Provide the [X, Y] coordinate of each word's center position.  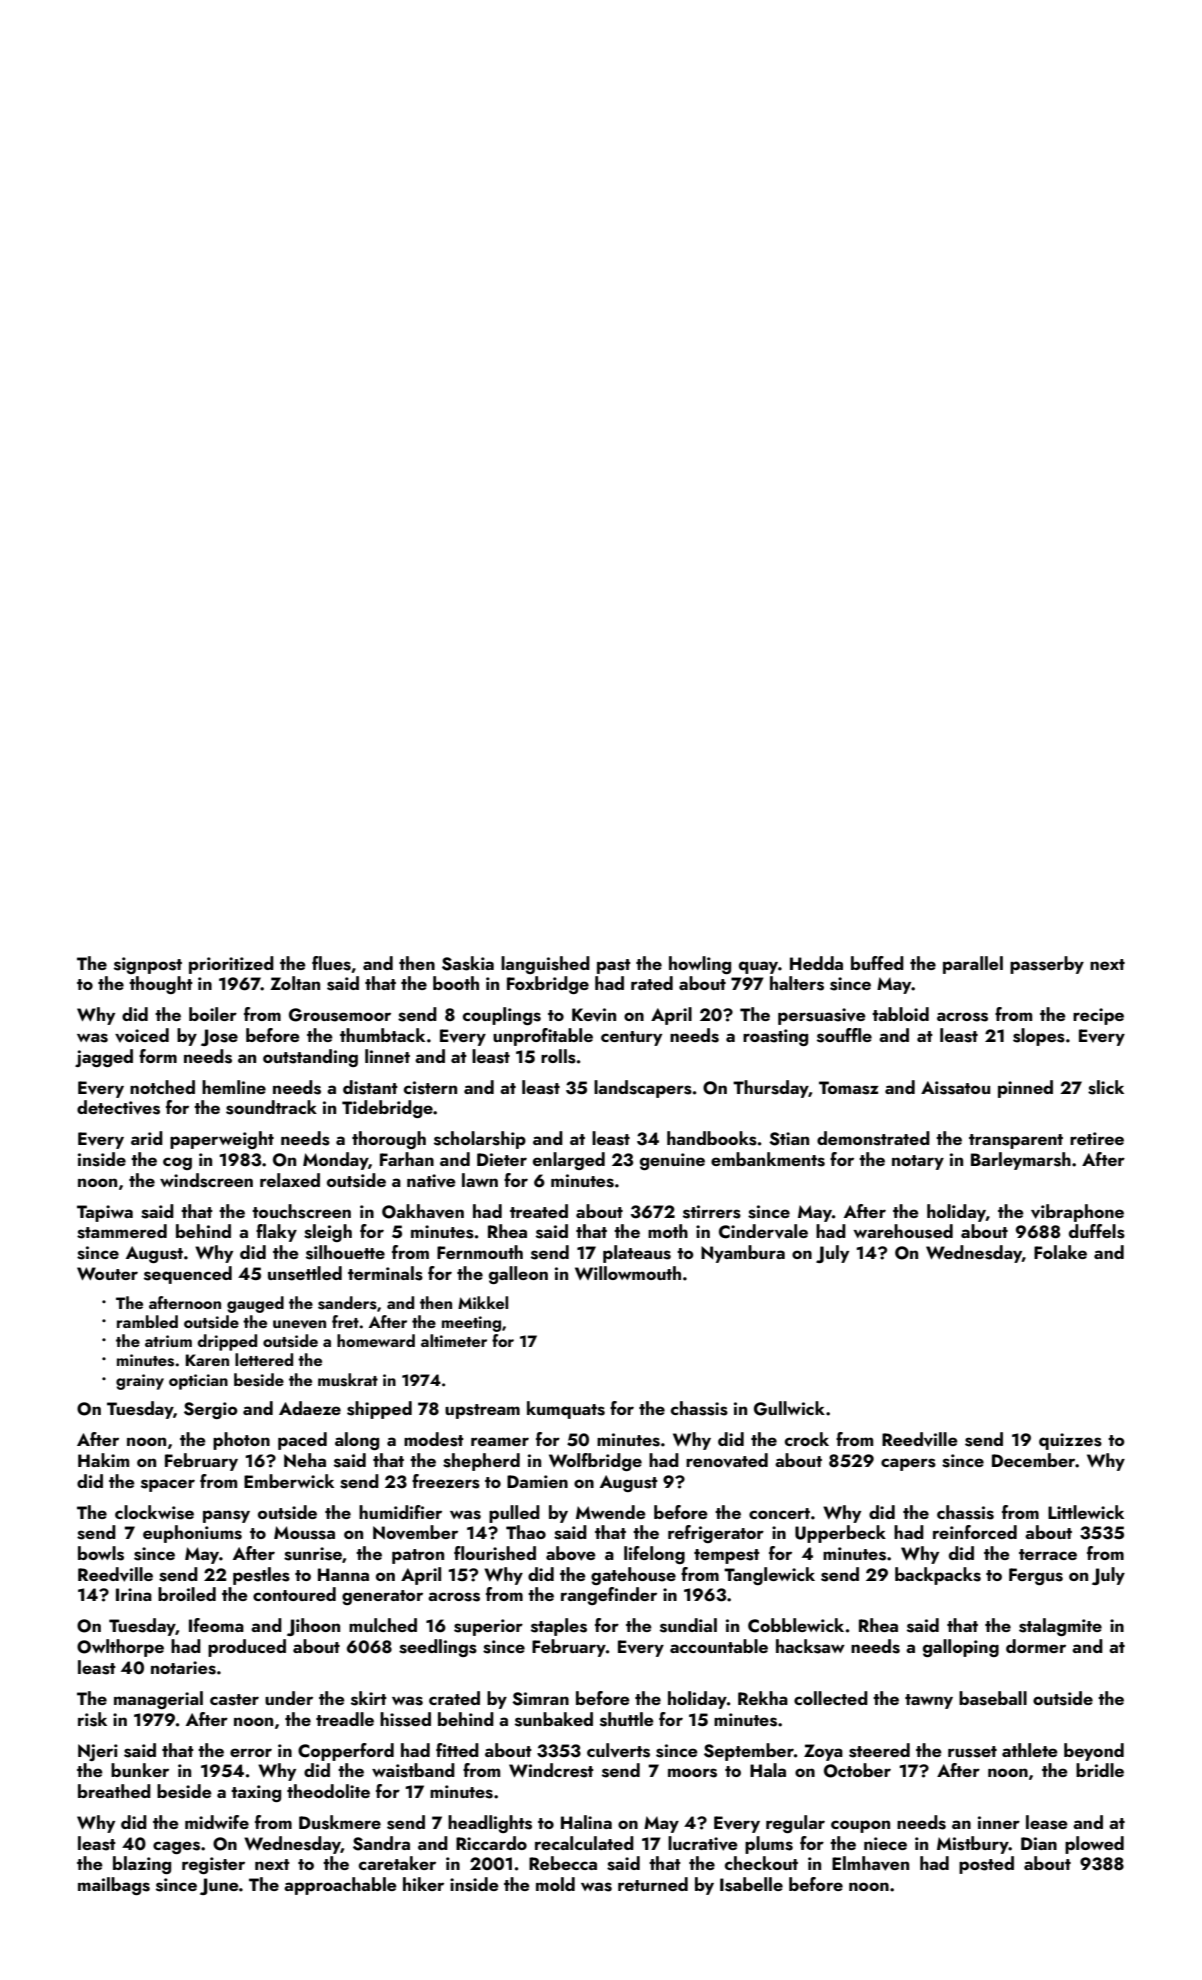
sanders [347, 1303]
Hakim [103, 1460]
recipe [1098, 1016]
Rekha [763, 1698]
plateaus [637, 1254]
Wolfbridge [595, 1462]
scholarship [480, 1140]
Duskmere [340, 1822]
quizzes [1070, 1441]
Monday [335, 1161]
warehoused [903, 1231]
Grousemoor [340, 1015]
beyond [1094, 1752]
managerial [158, 1700]
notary [918, 1162]
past [614, 966]
